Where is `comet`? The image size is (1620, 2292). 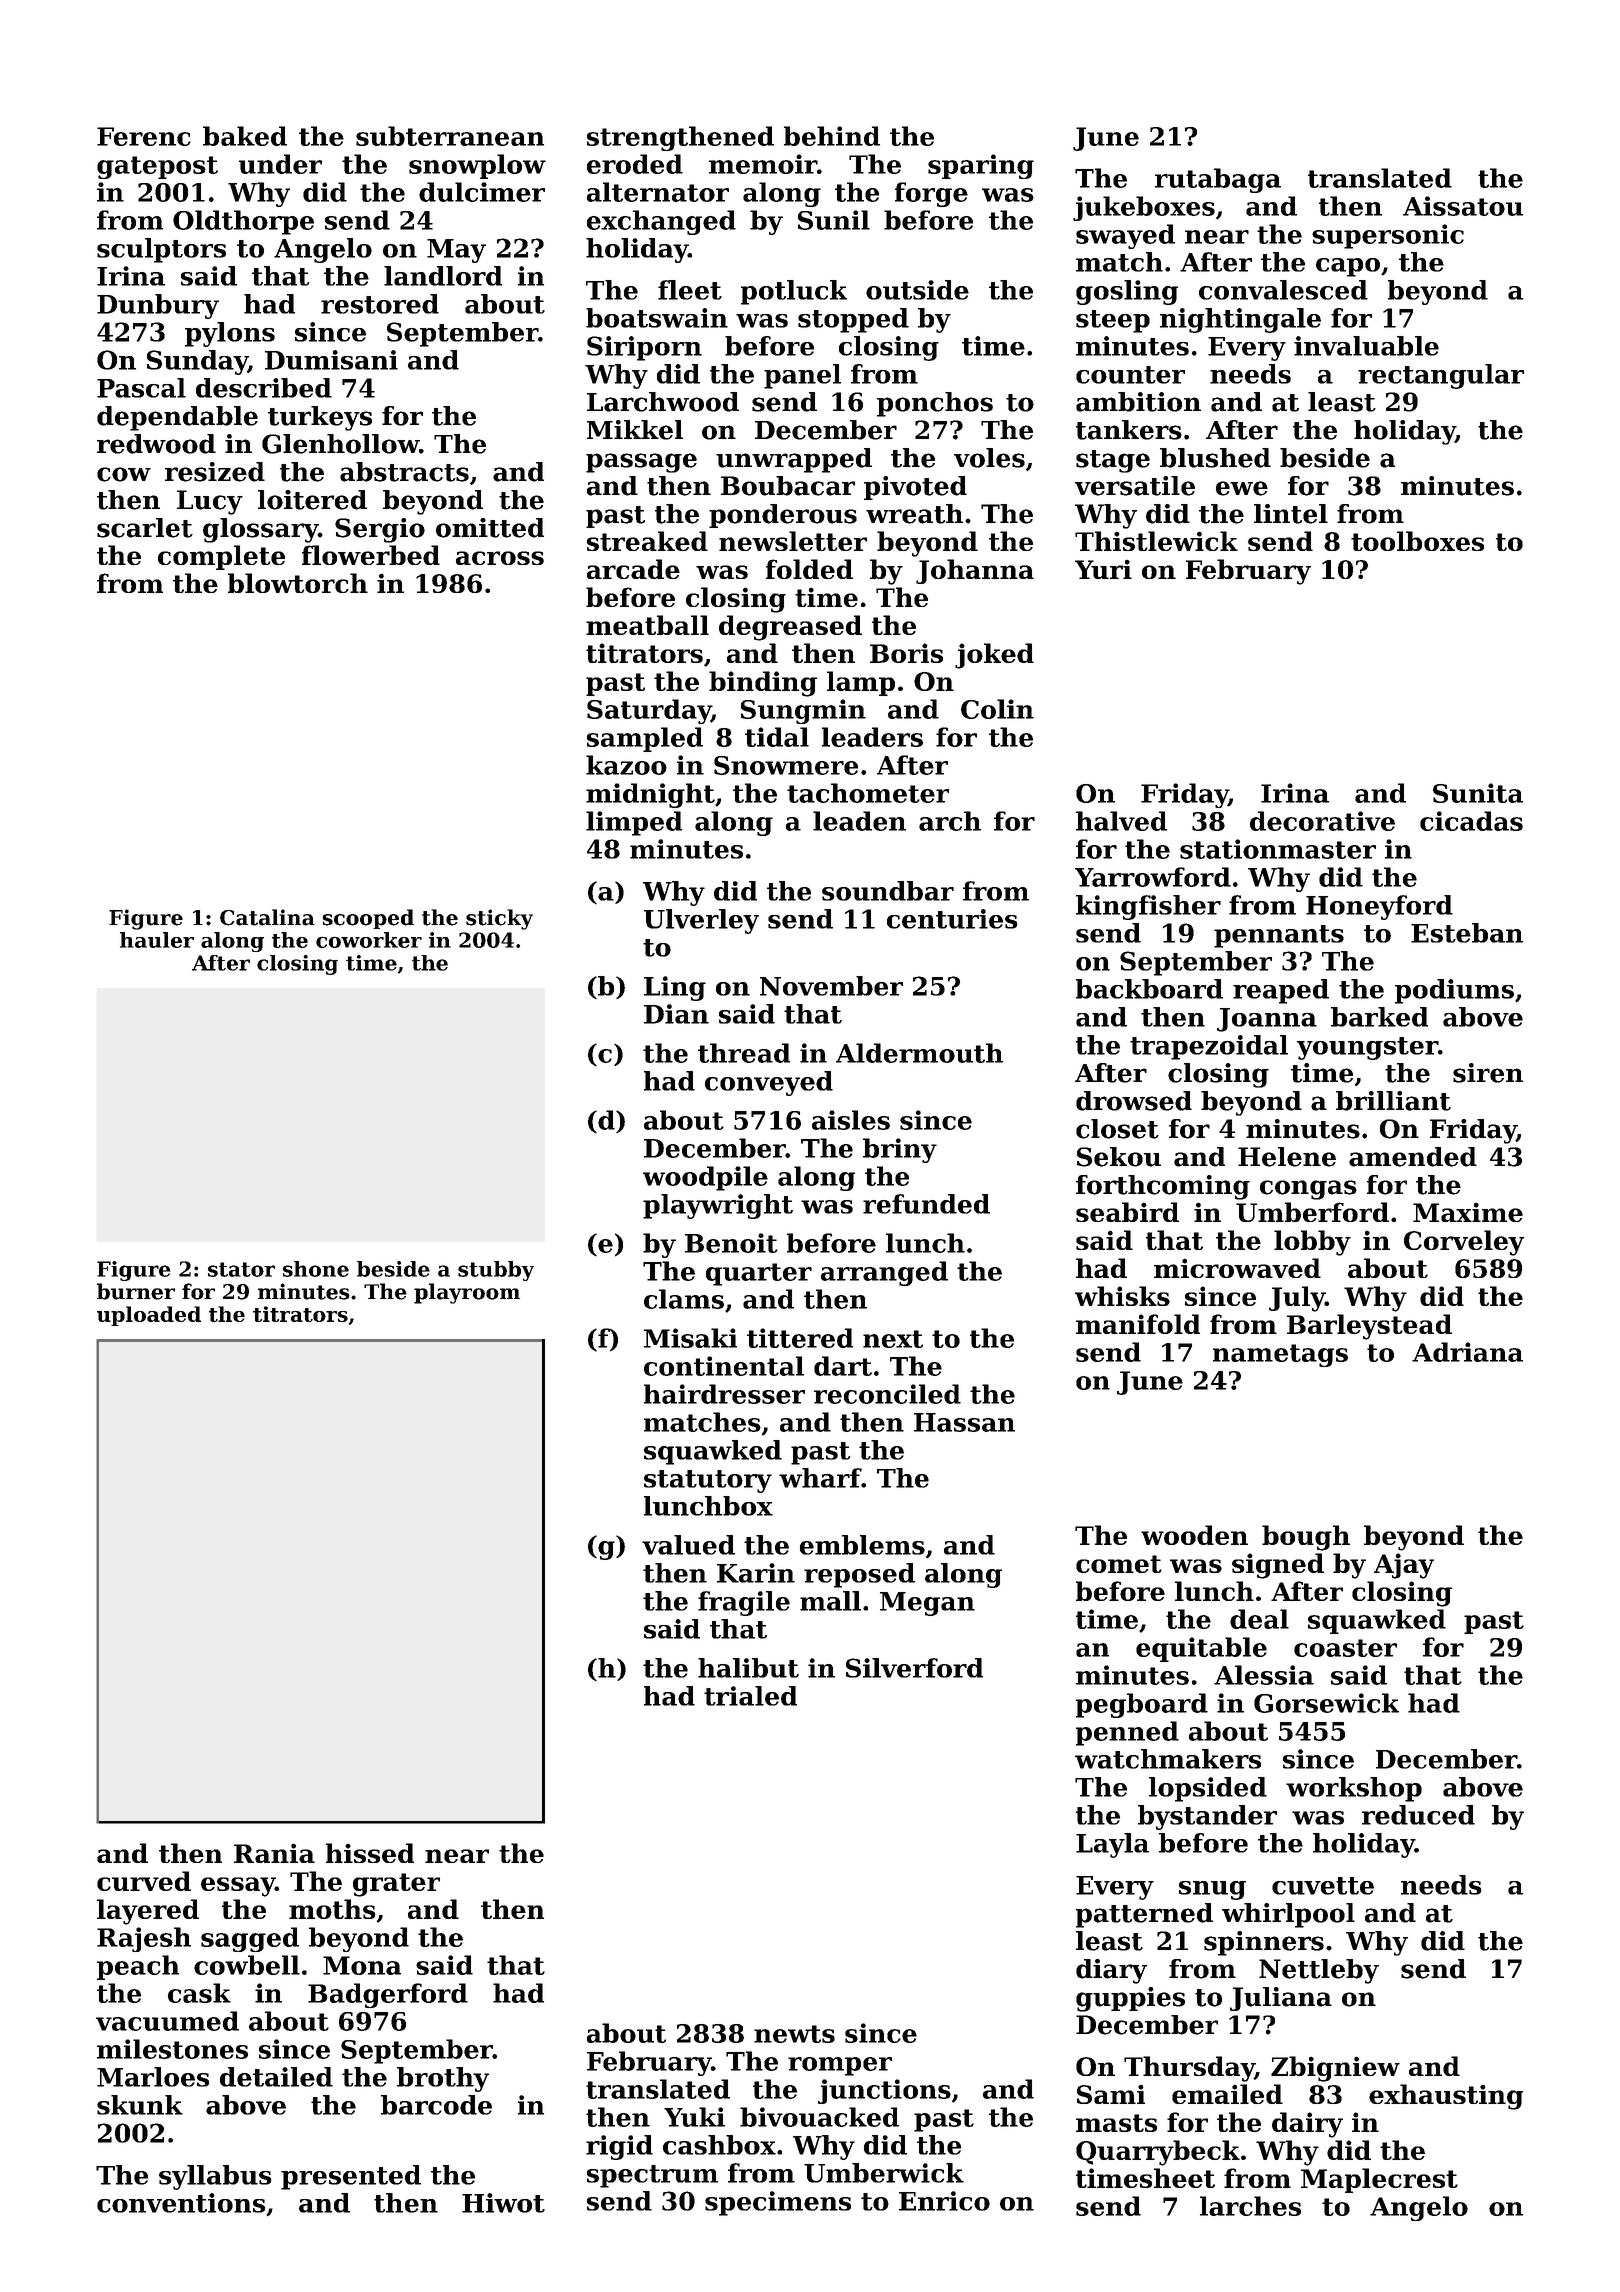 comet is located at coordinates (1119, 1564).
